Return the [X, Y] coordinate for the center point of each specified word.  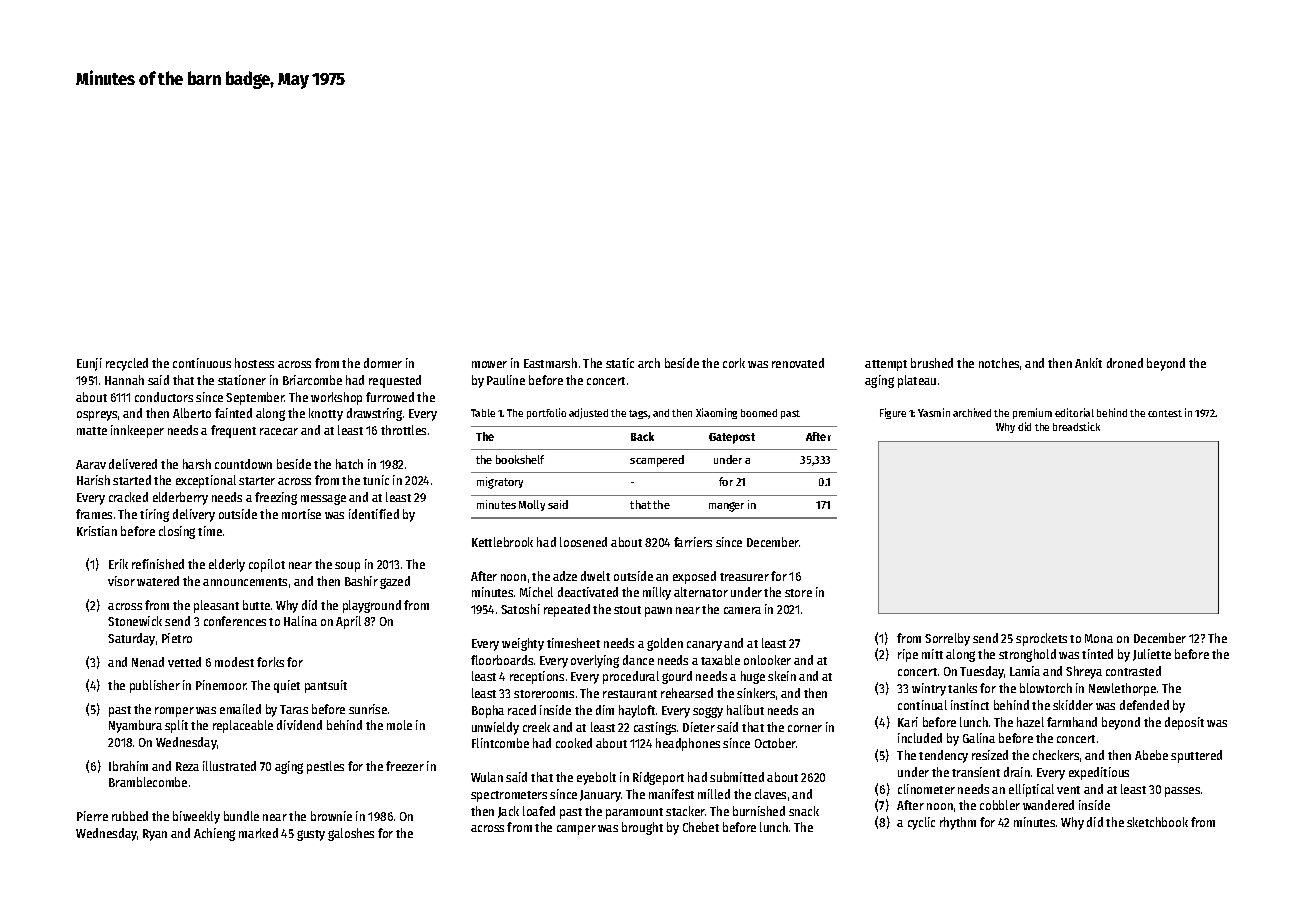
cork [734, 363]
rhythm [958, 823]
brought [642, 828]
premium [1032, 413]
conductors [164, 397]
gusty [311, 835]
